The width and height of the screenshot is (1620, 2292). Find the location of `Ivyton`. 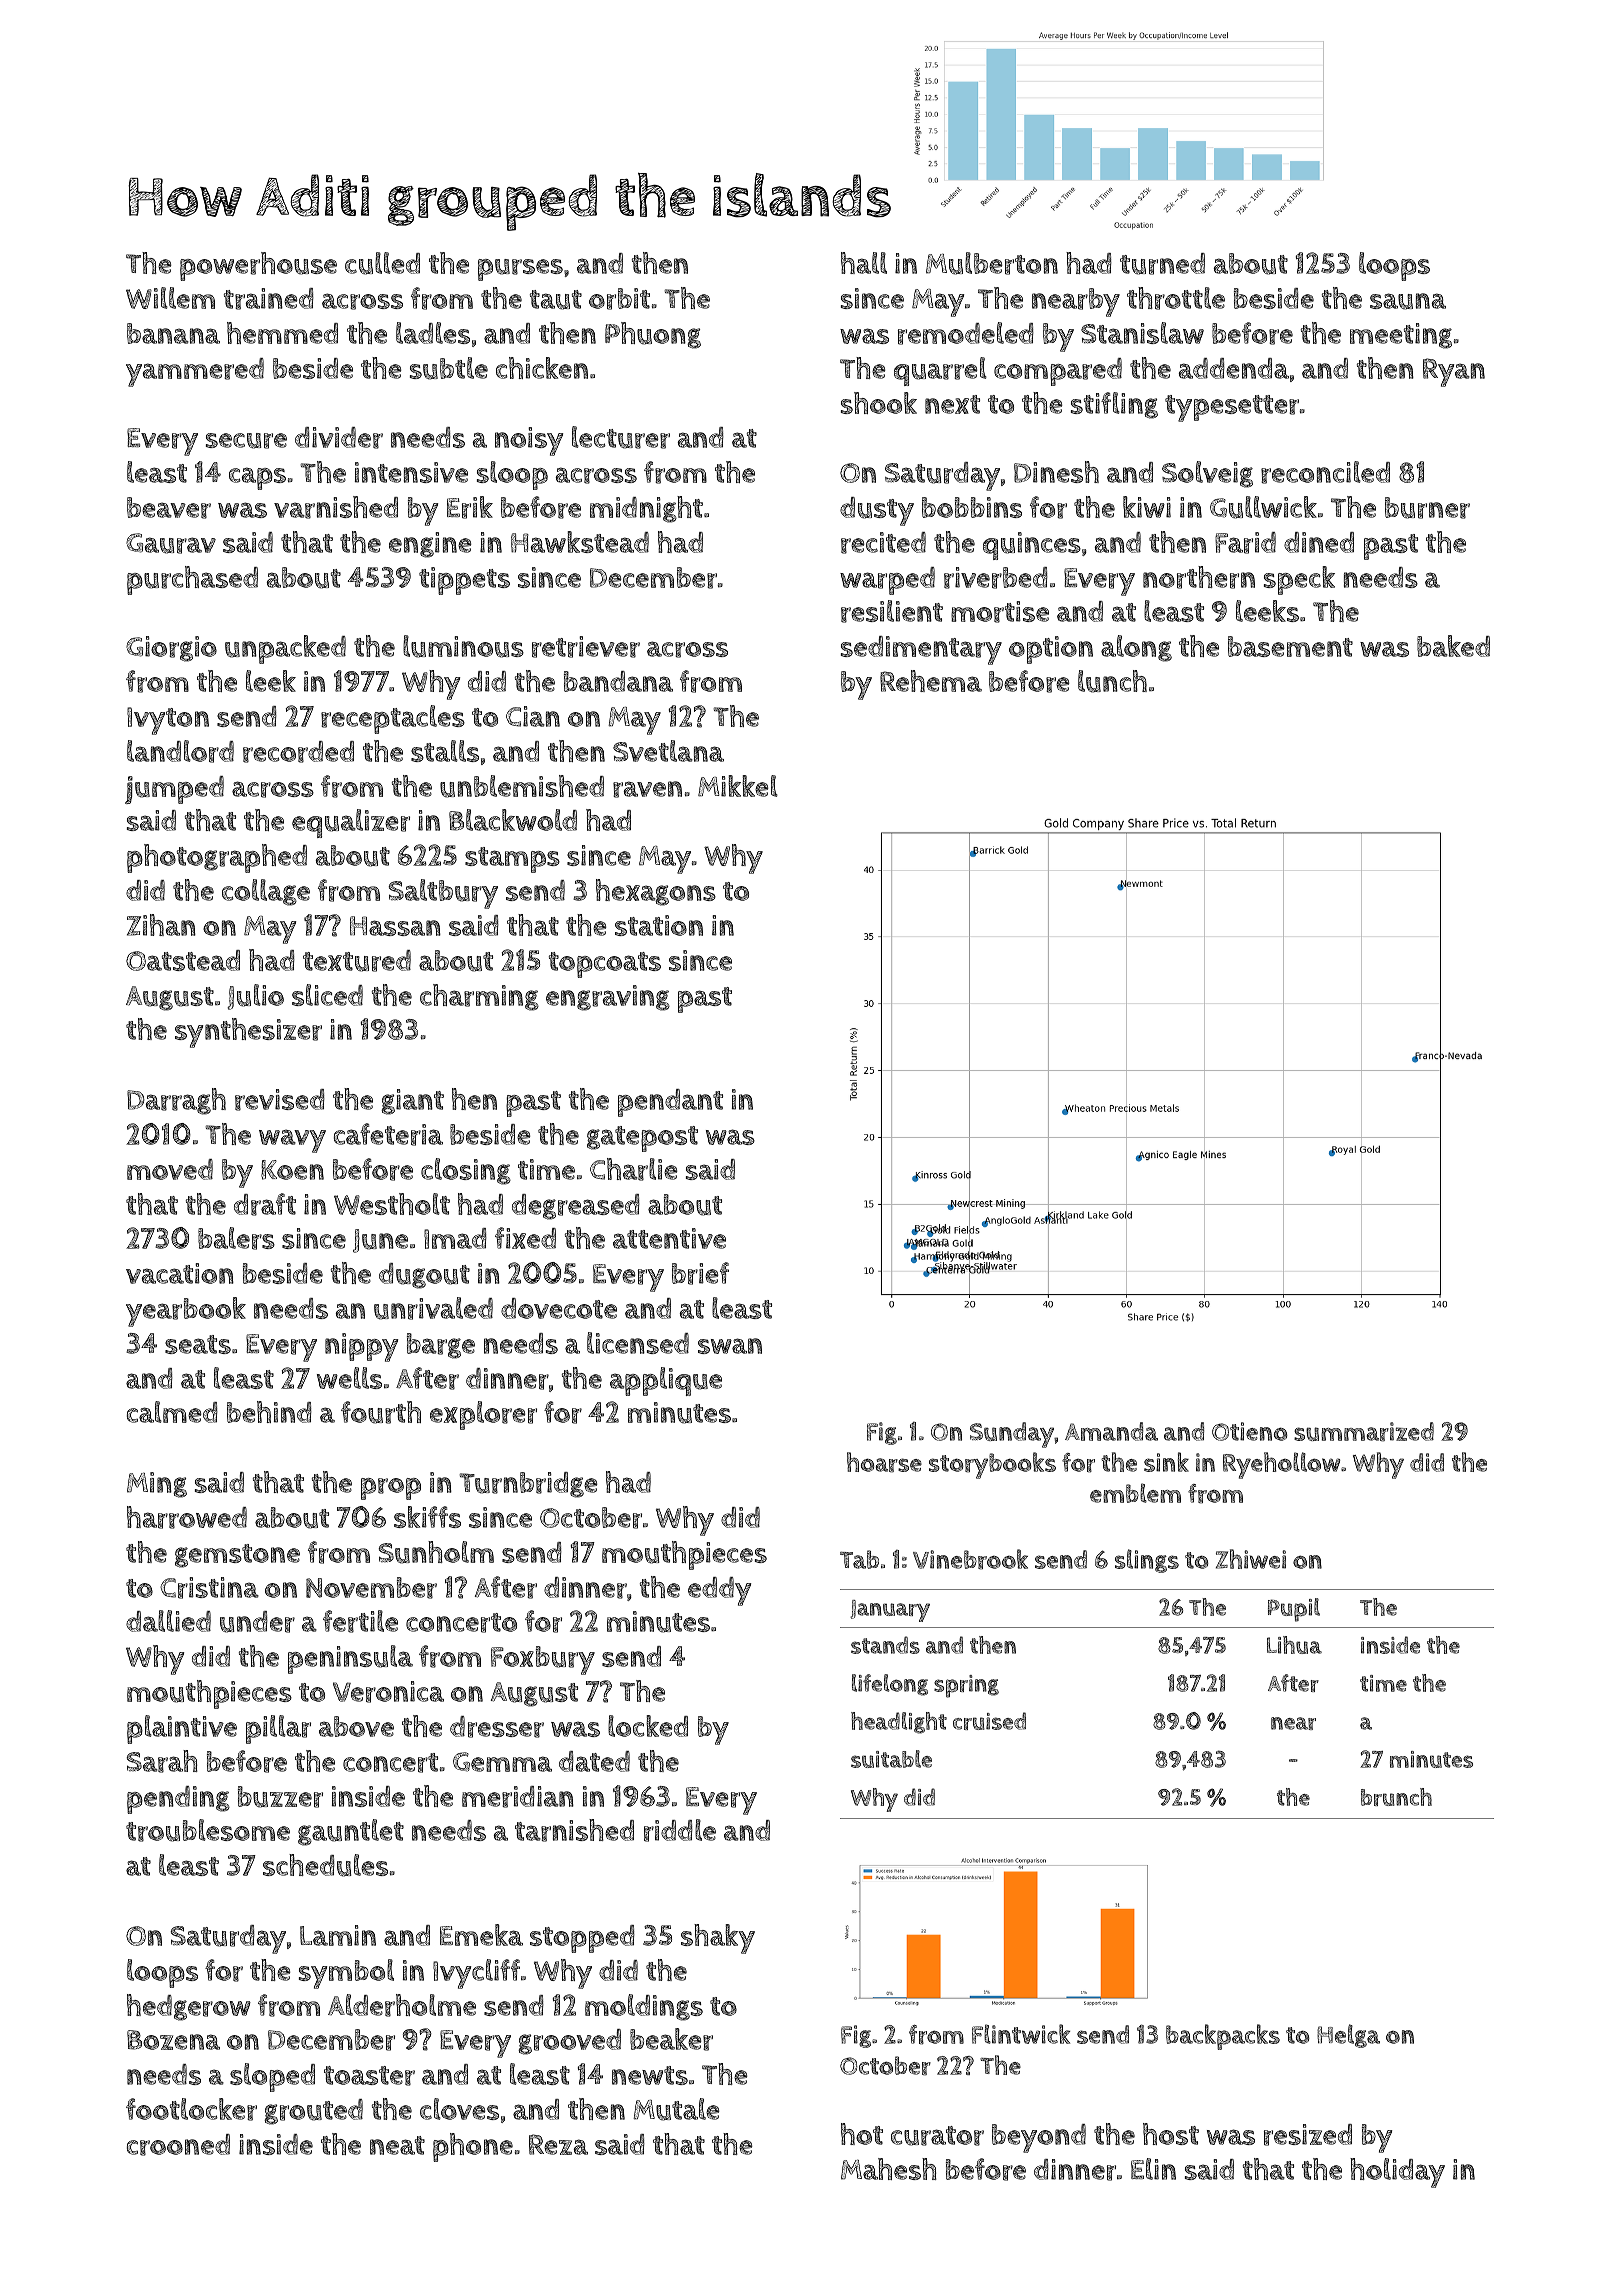

Ivyton is located at coordinates (168, 721).
